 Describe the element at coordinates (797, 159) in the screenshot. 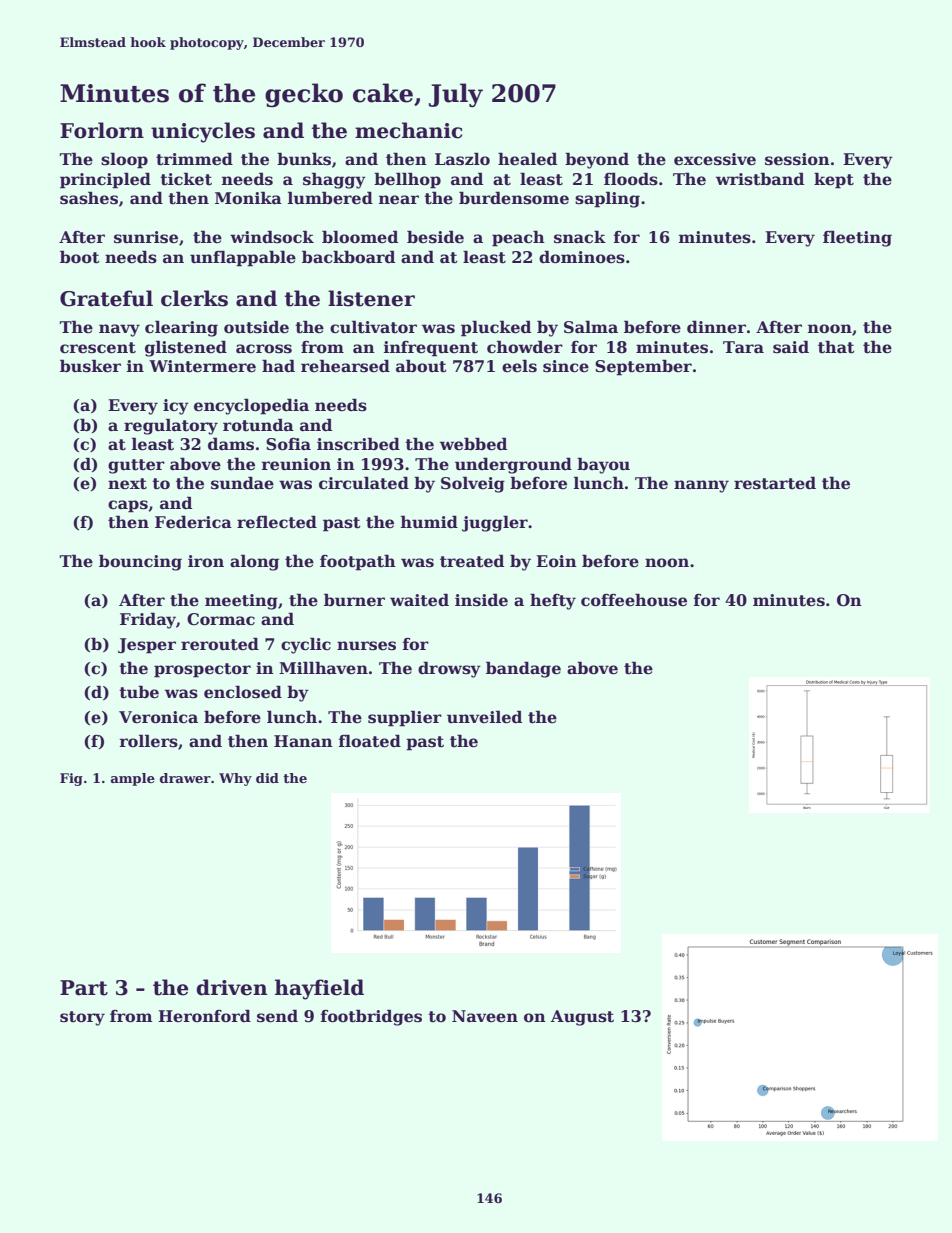

I see `session` at that location.
